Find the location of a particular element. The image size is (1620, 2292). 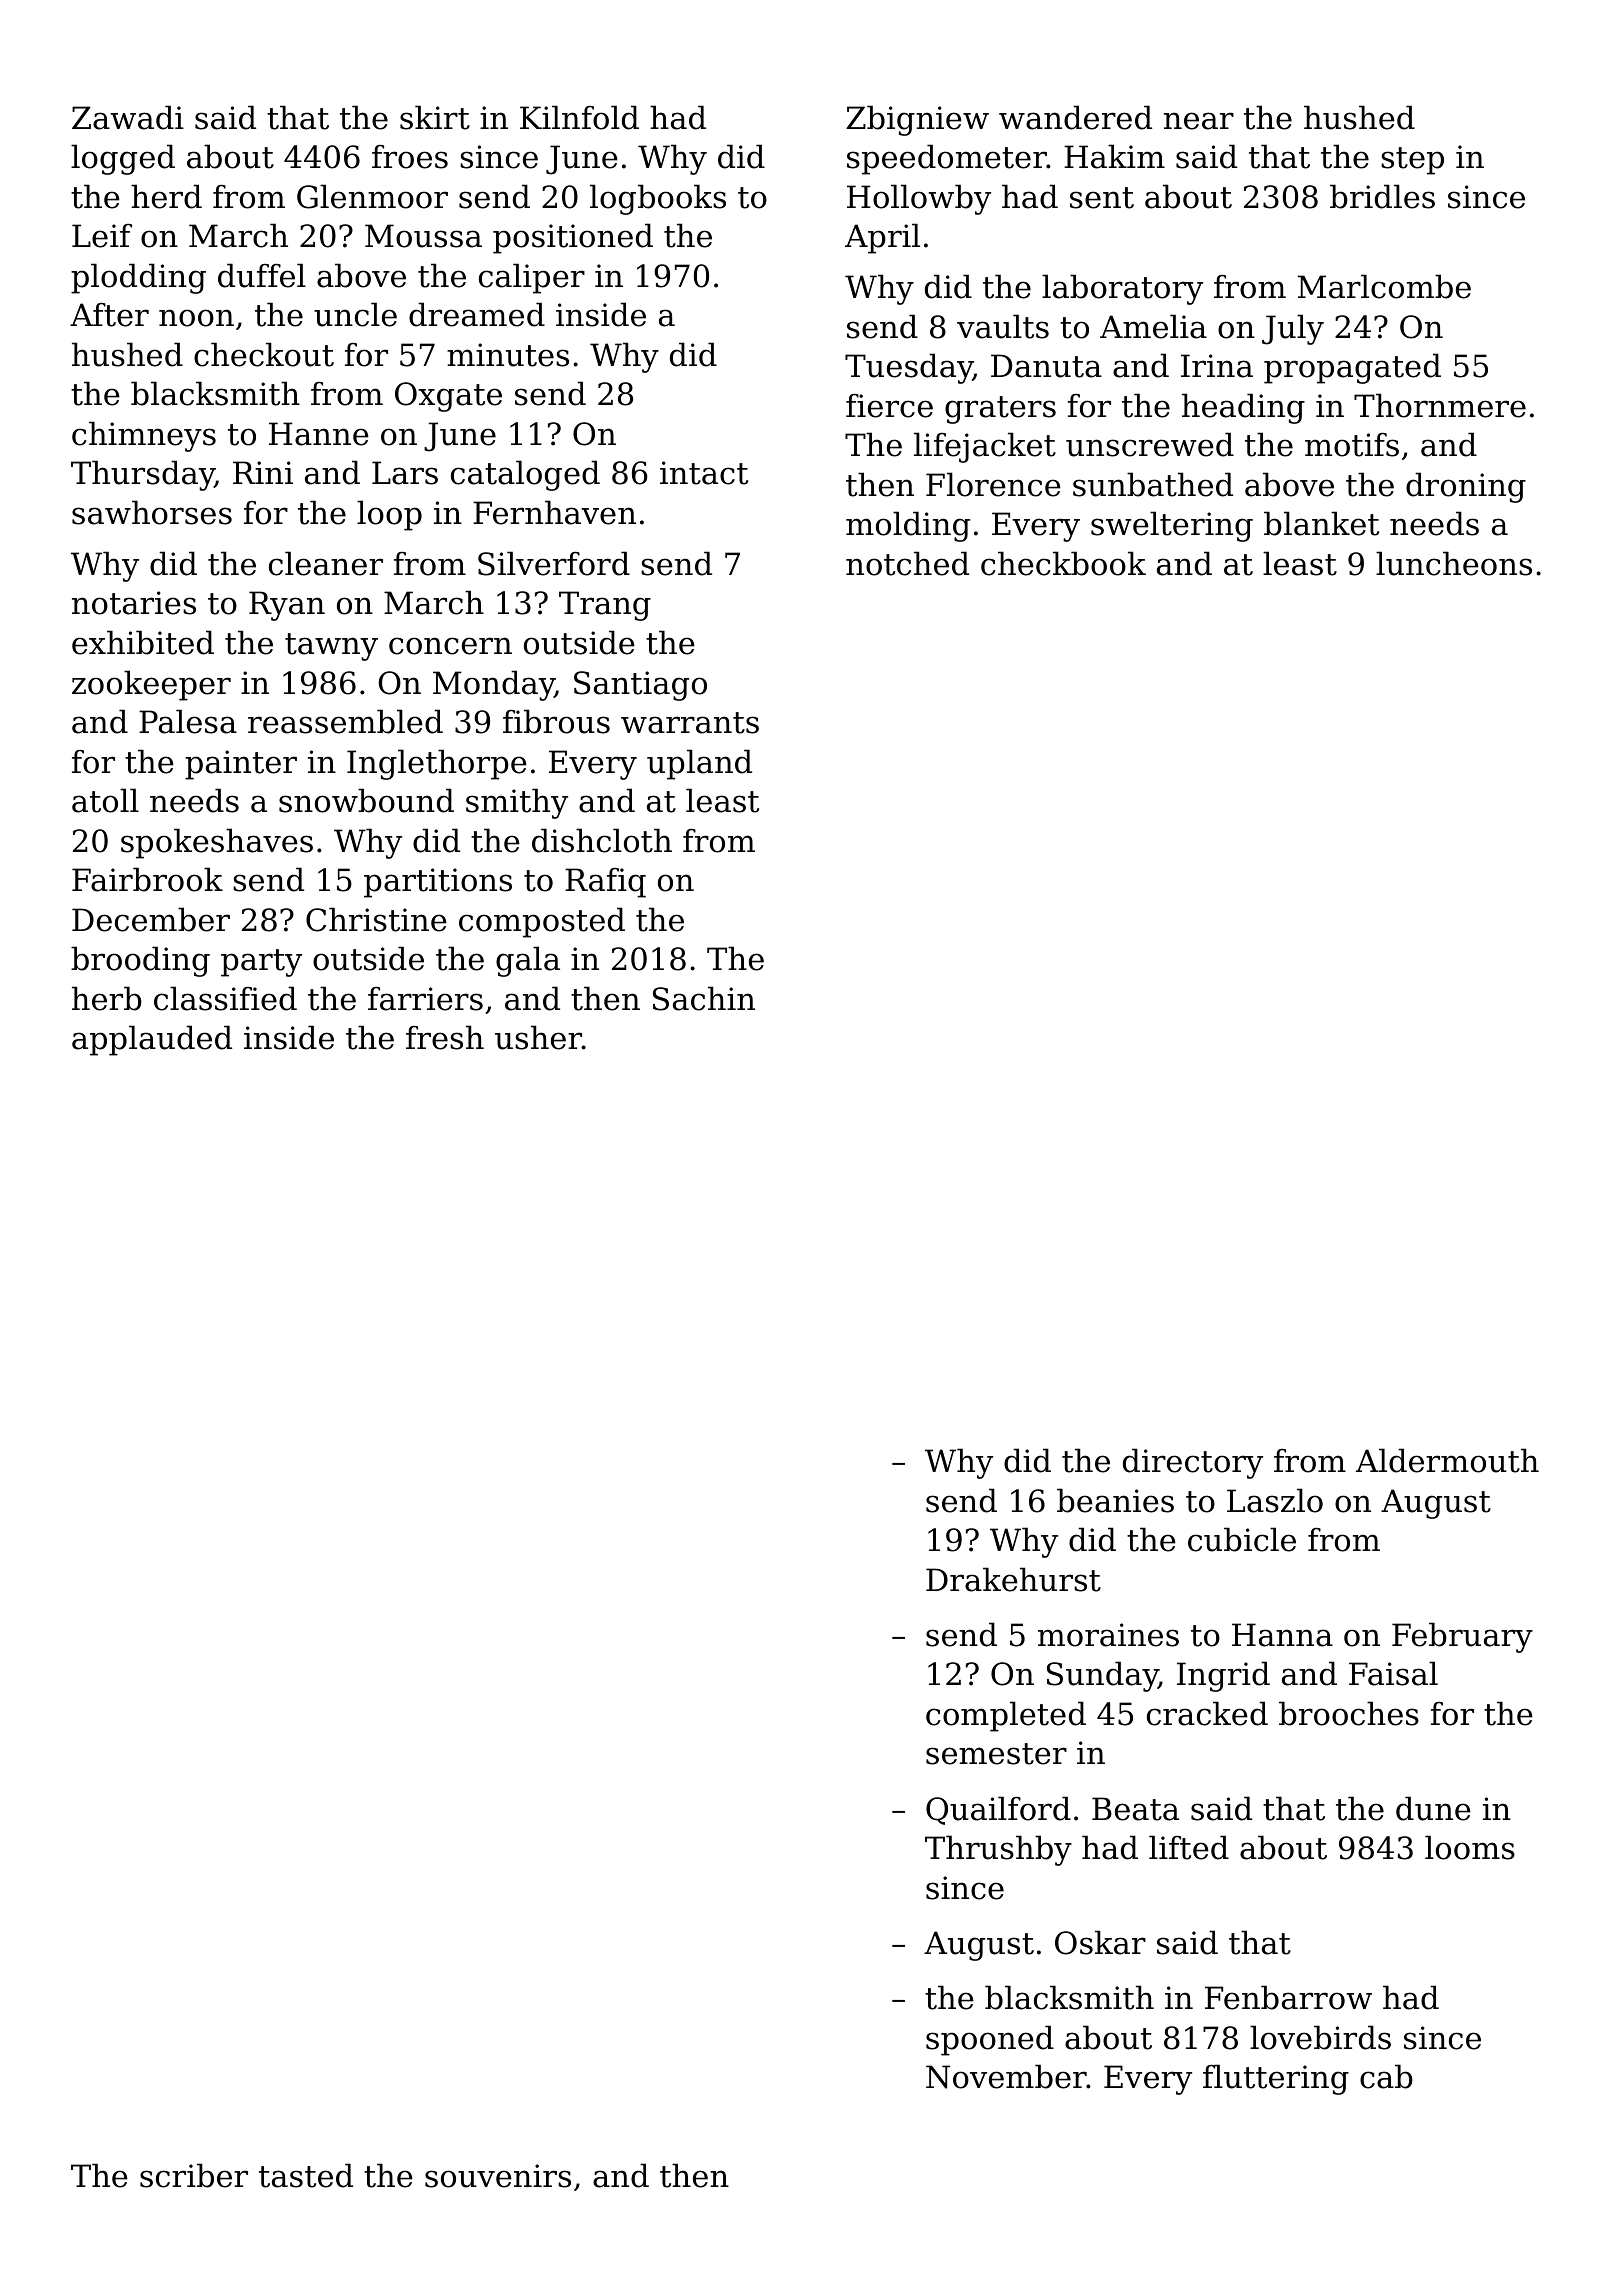

Zbigniew is located at coordinates (917, 120).
